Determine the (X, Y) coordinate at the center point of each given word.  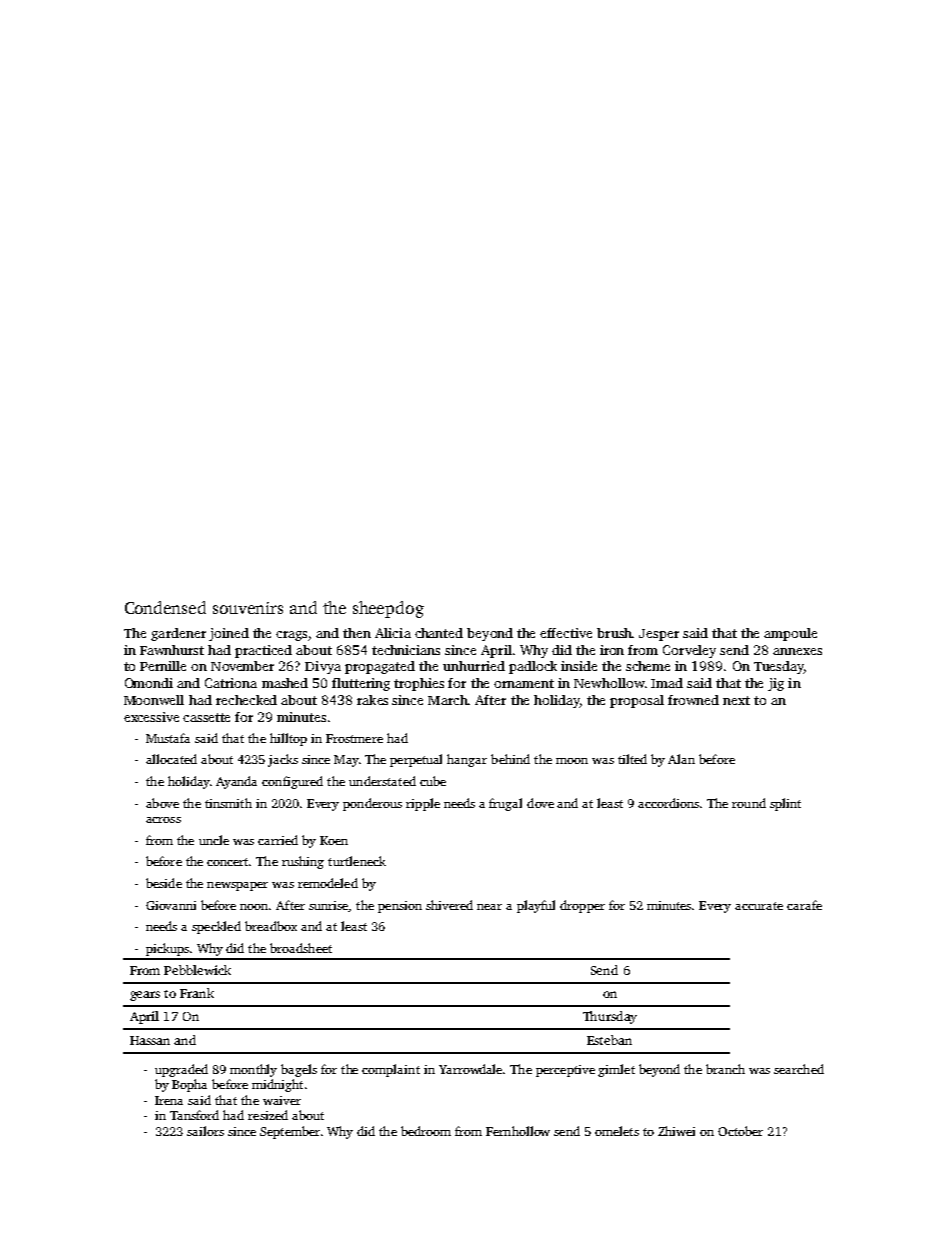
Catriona (231, 683)
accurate (759, 906)
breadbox (271, 926)
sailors (205, 1131)
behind (510, 759)
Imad (667, 683)
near (489, 907)
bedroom (426, 1131)
